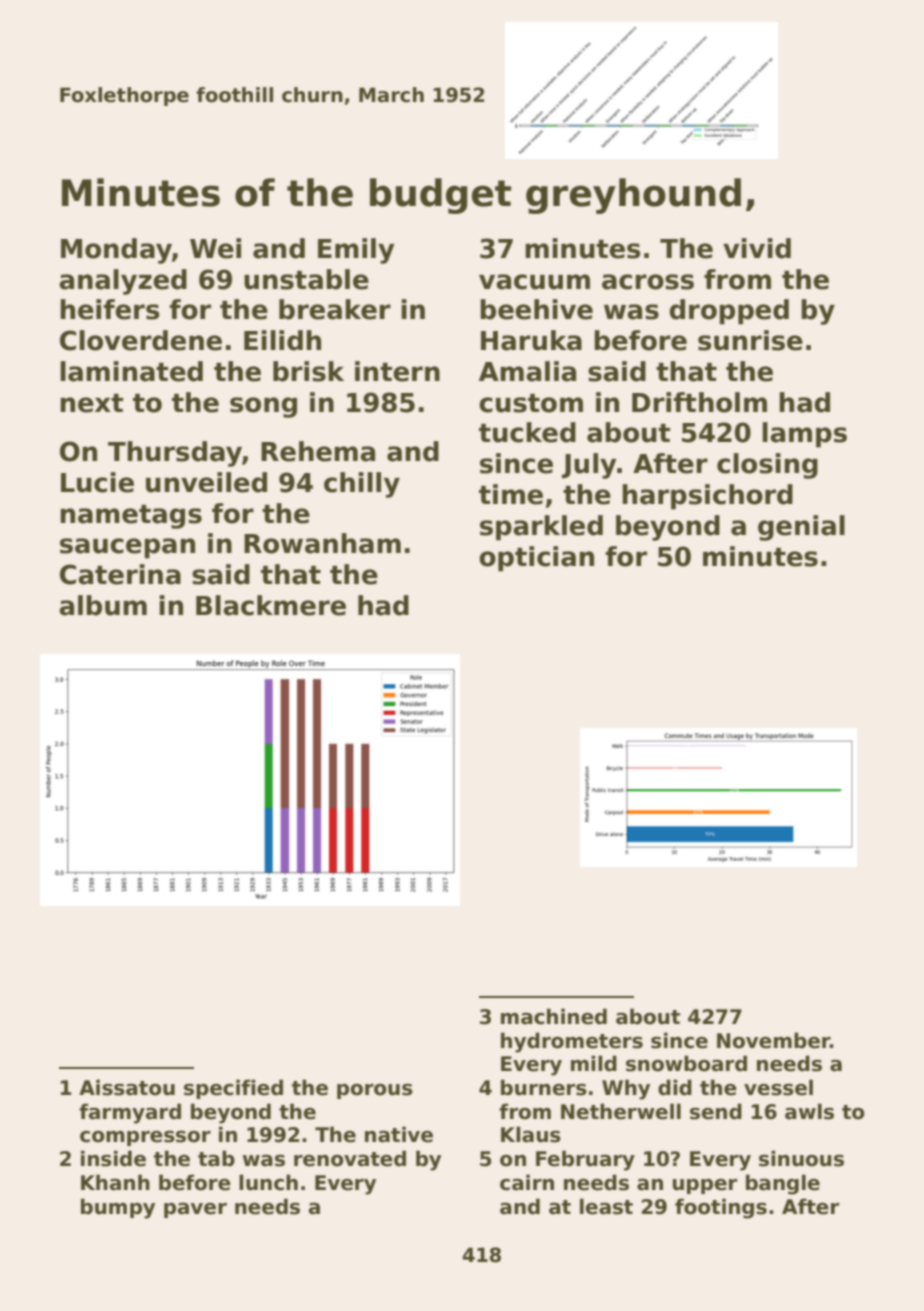 The image size is (924, 1311). I want to click on Aissatou, so click(127, 1087).
